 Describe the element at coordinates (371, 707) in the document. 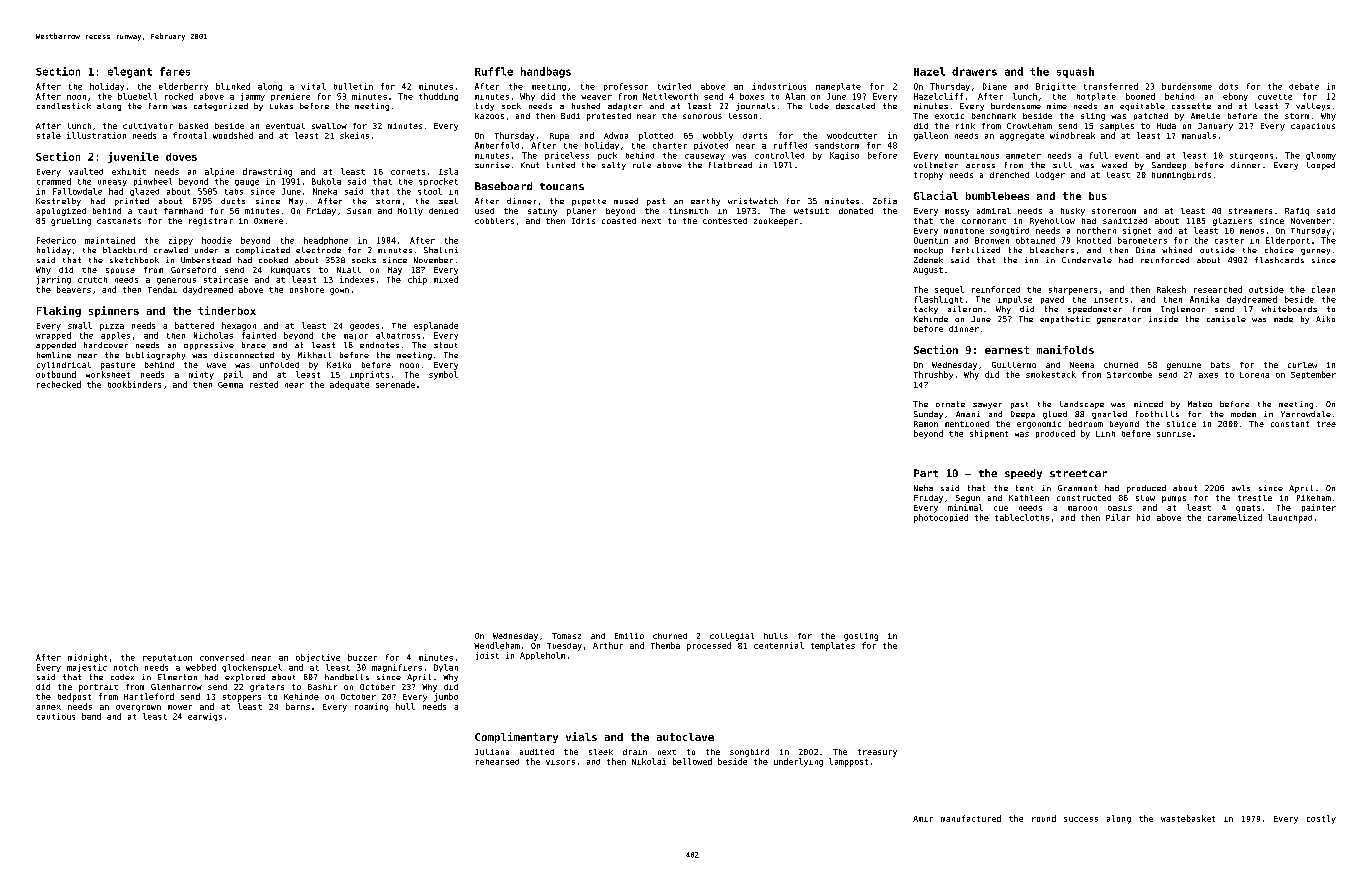

I see `roaming` at that location.
